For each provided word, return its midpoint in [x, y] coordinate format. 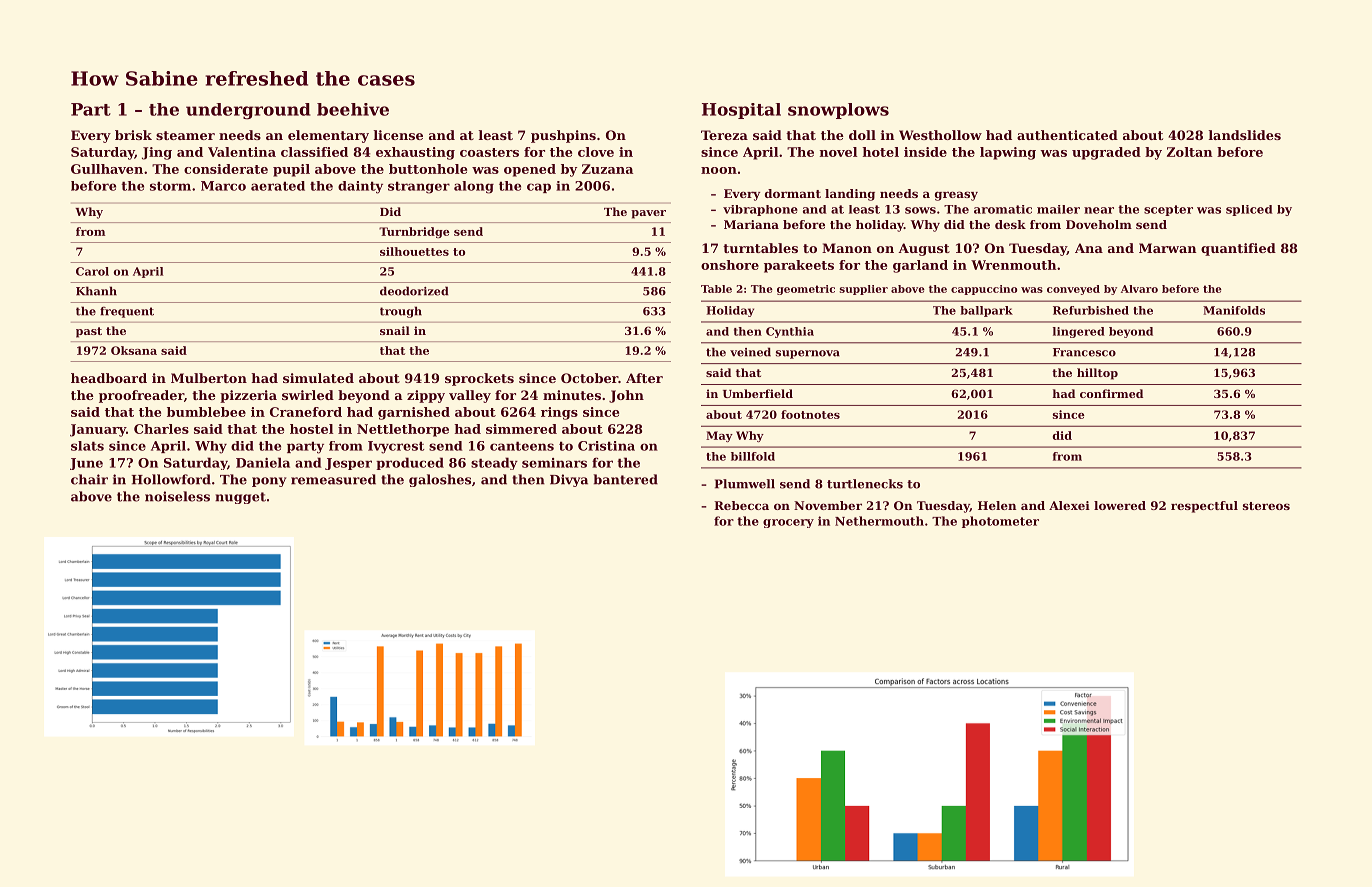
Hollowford [171, 479]
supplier [864, 290]
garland [920, 266]
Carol [92, 271]
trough [401, 312]
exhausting [415, 153]
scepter [1168, 210]
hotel [880, 152]
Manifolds [1234, 310]
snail [395, 330]
